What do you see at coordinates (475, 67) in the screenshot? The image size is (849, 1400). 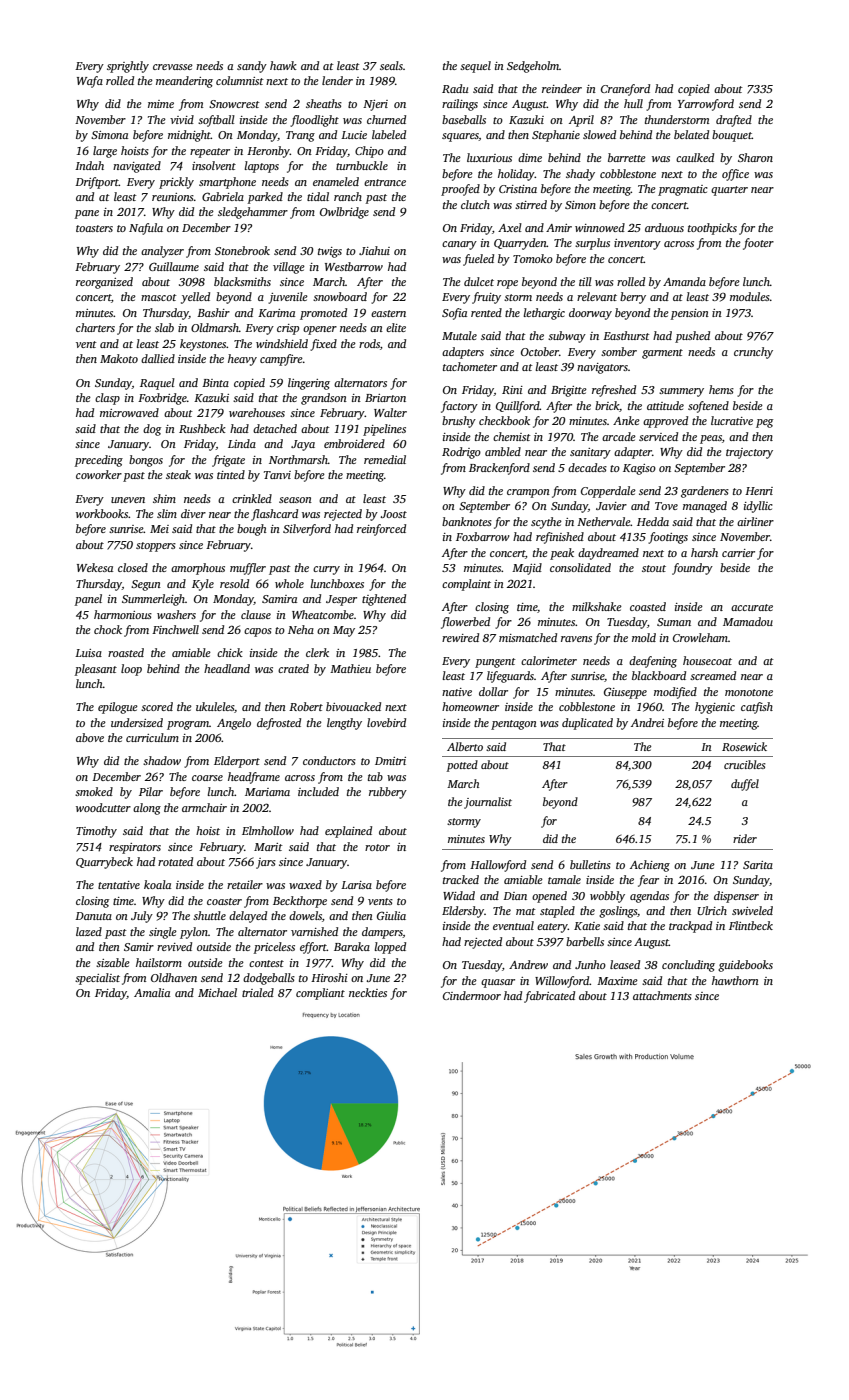 I see `sequel` at bounding box center [475, 67].
